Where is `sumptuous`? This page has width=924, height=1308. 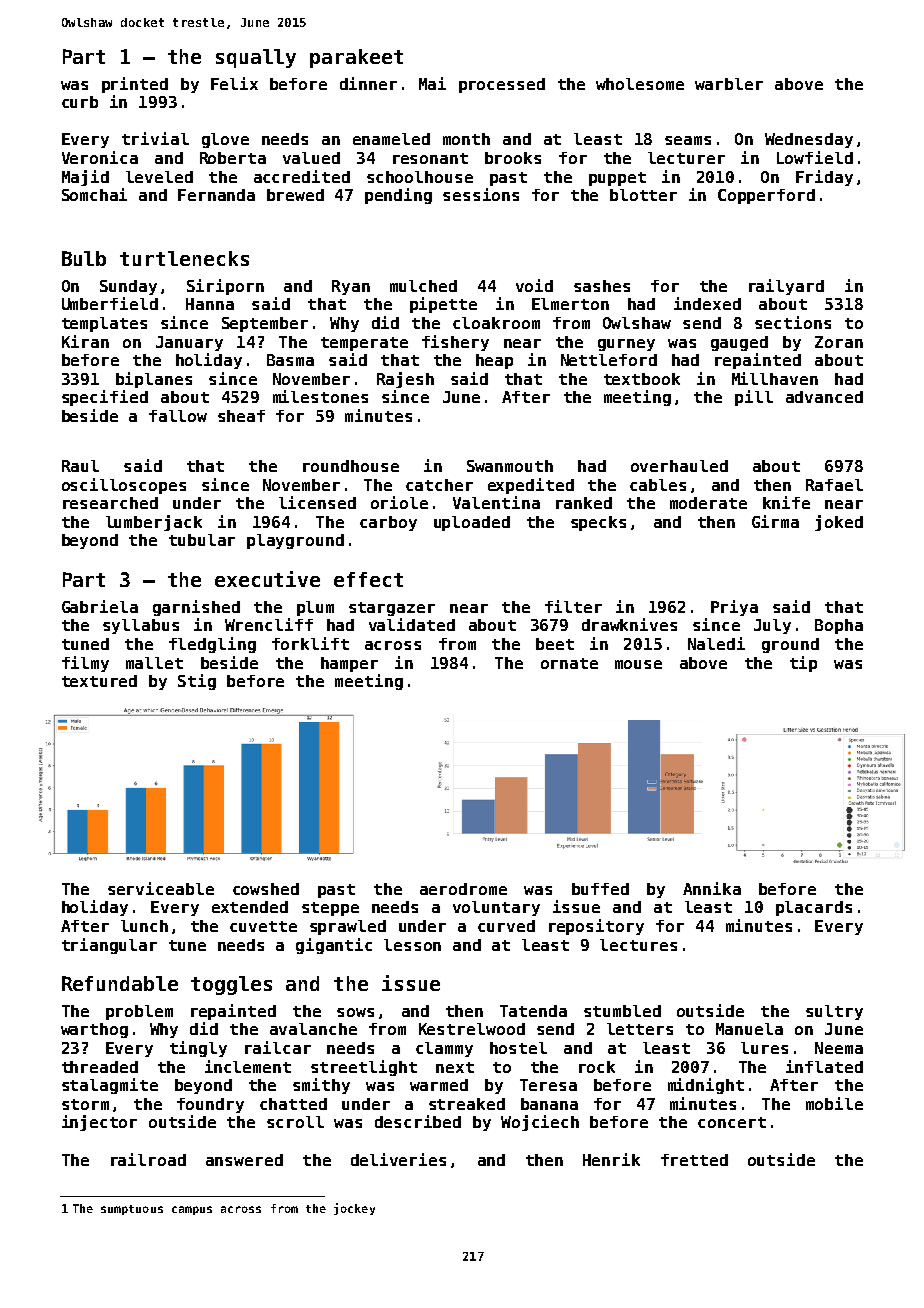
sumptuous is located at coordinates (132, 1210).
